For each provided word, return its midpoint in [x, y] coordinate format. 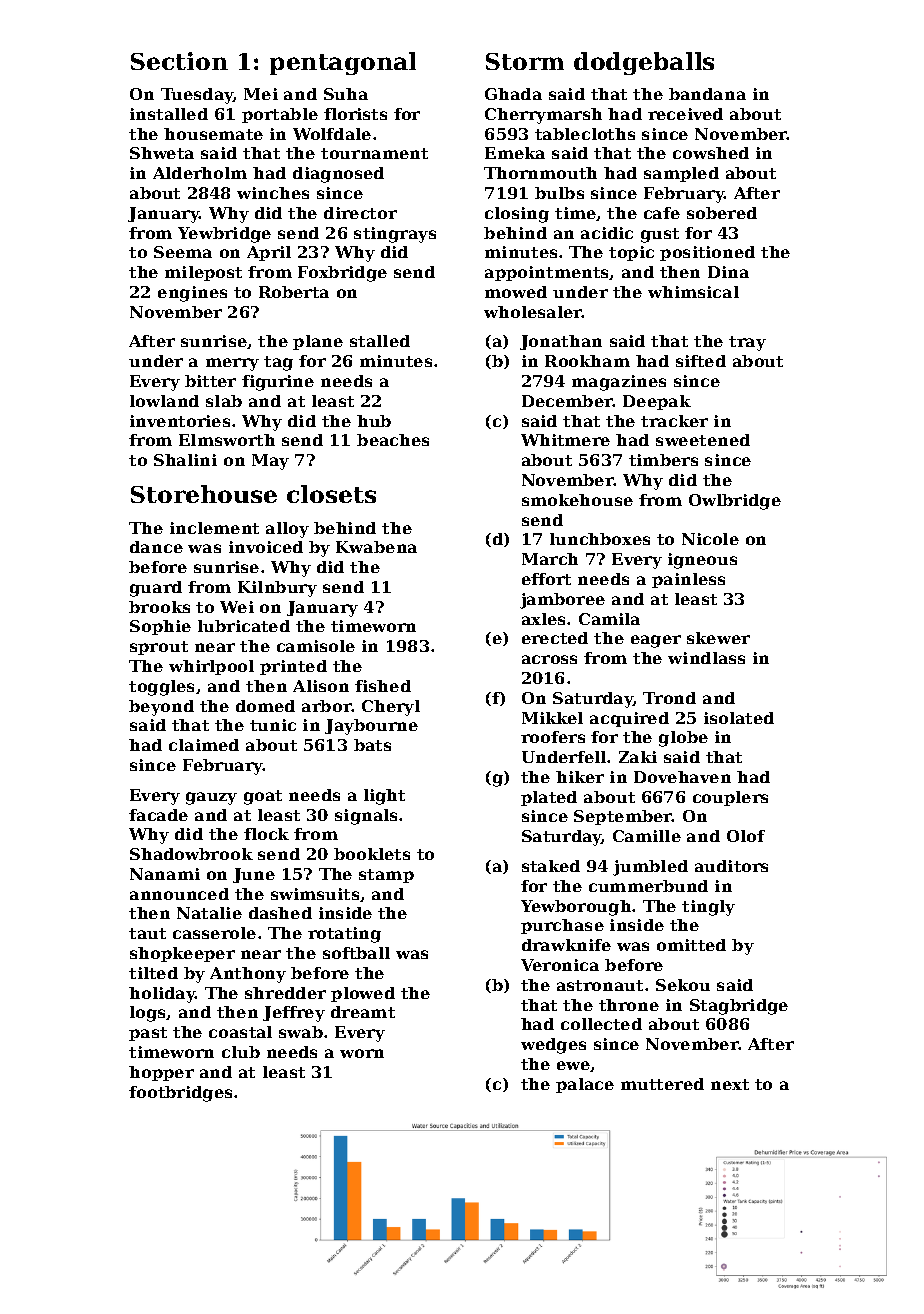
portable [280, 115]
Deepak [657, 402]
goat [263, 797]
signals [366, 817]
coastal [240, 1032]
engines [192, 294]
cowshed [711, 153]
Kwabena [376, 547]
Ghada [513, 94]
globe [683, 739]
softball [356, 953]
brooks [159, 607]
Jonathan [561, 342]
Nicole [710, 539]
